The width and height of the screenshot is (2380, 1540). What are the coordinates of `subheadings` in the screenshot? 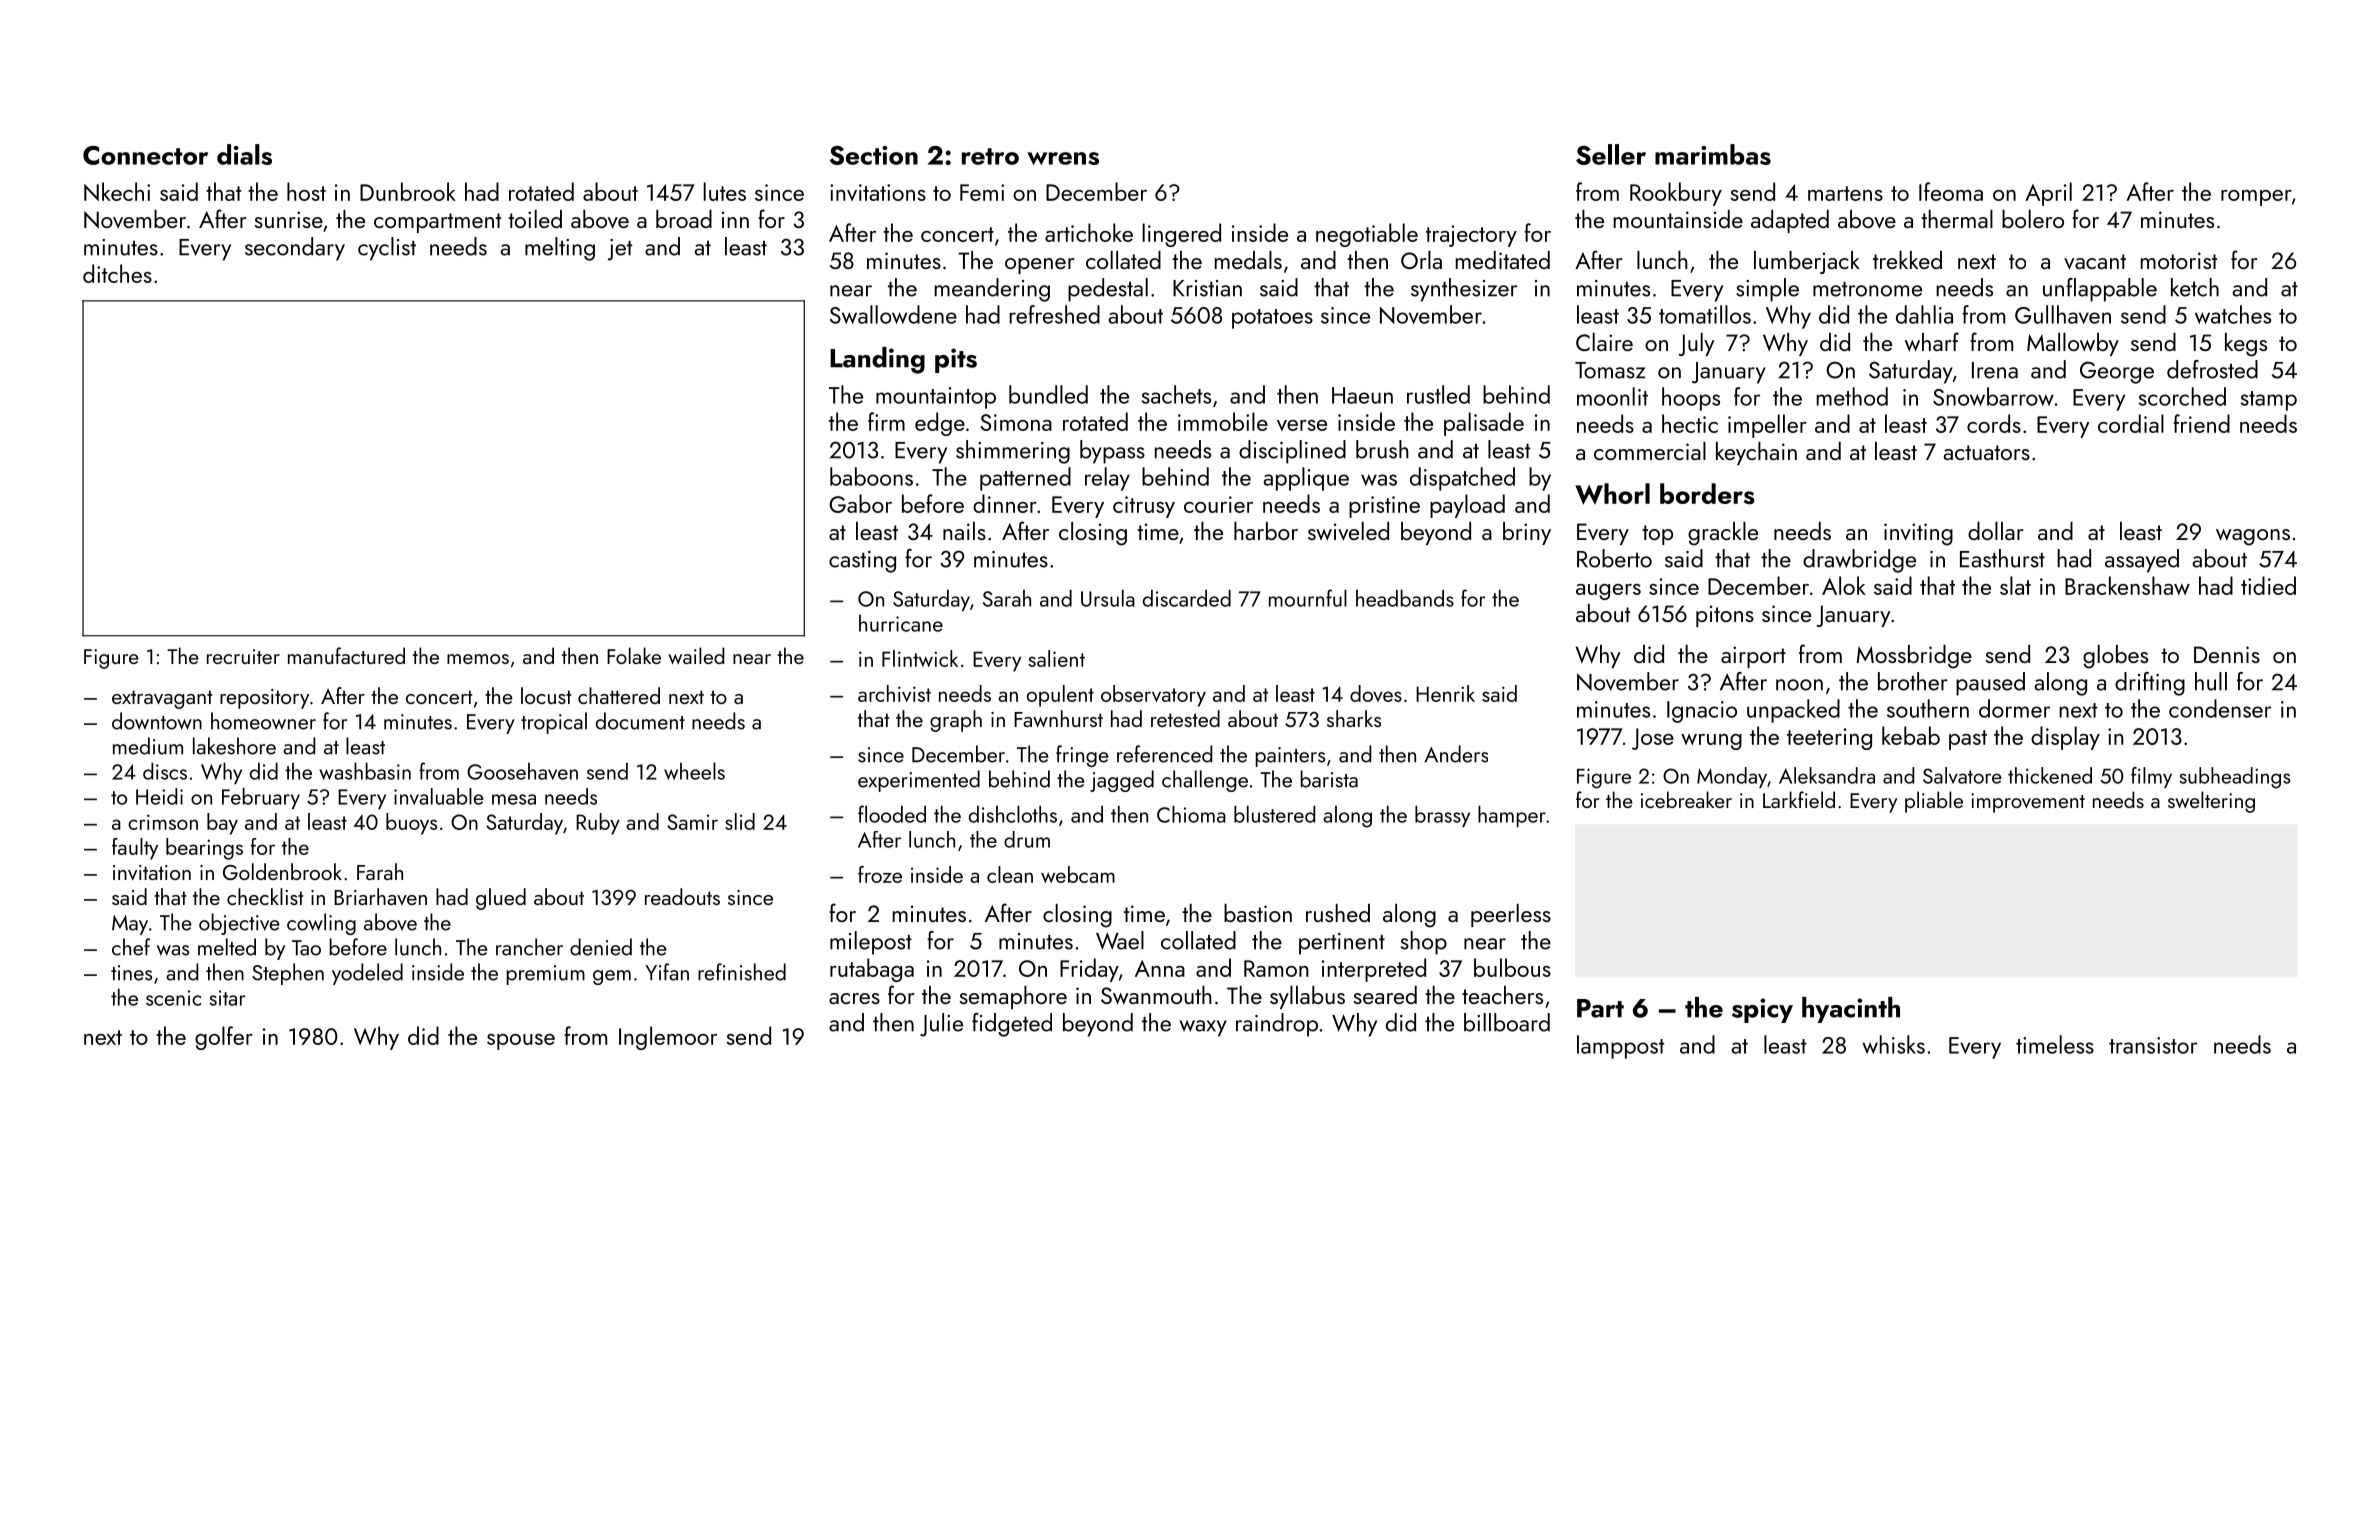 It's located at (2235, 778).
